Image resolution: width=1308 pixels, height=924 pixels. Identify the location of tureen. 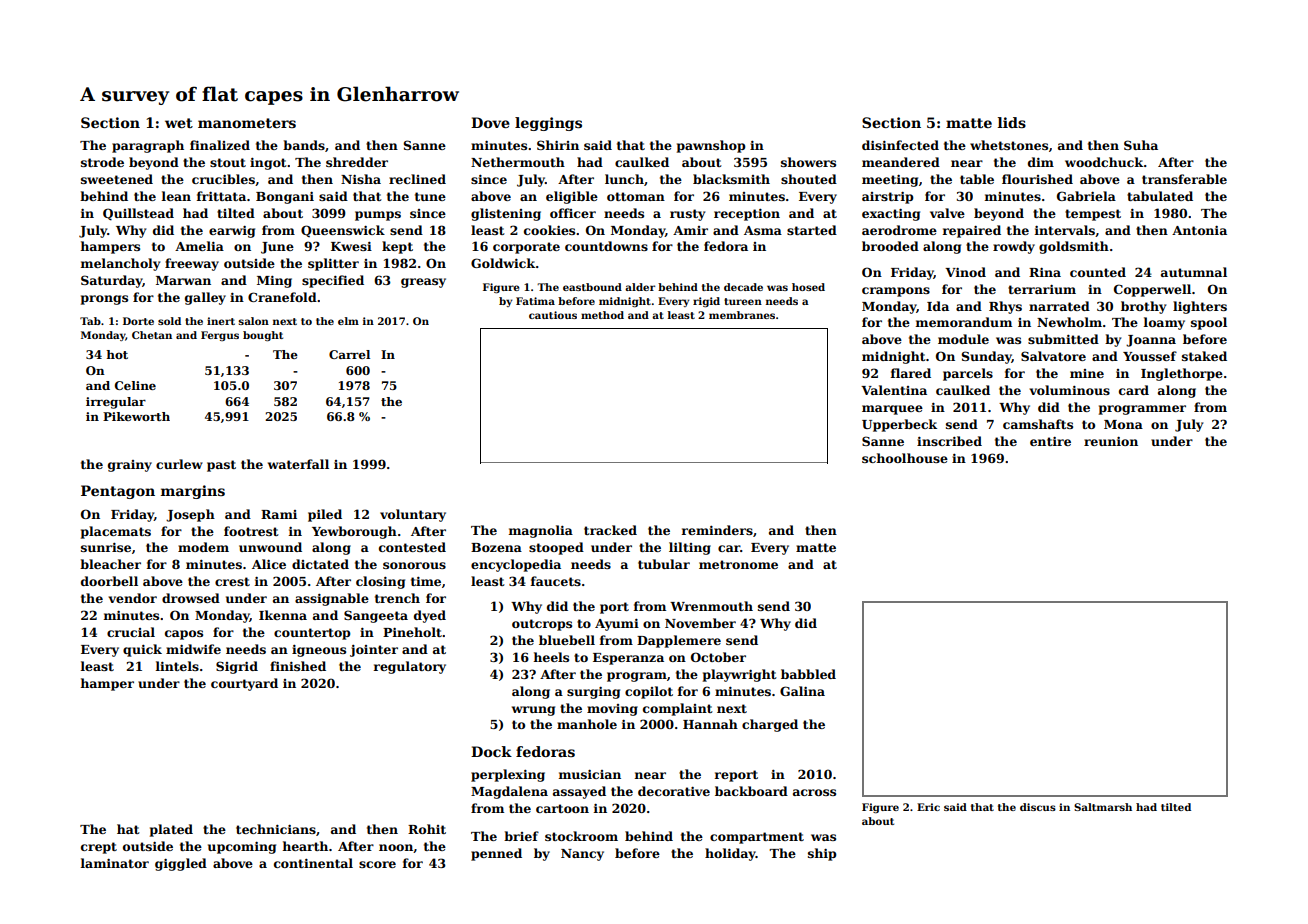
(743, 301).
